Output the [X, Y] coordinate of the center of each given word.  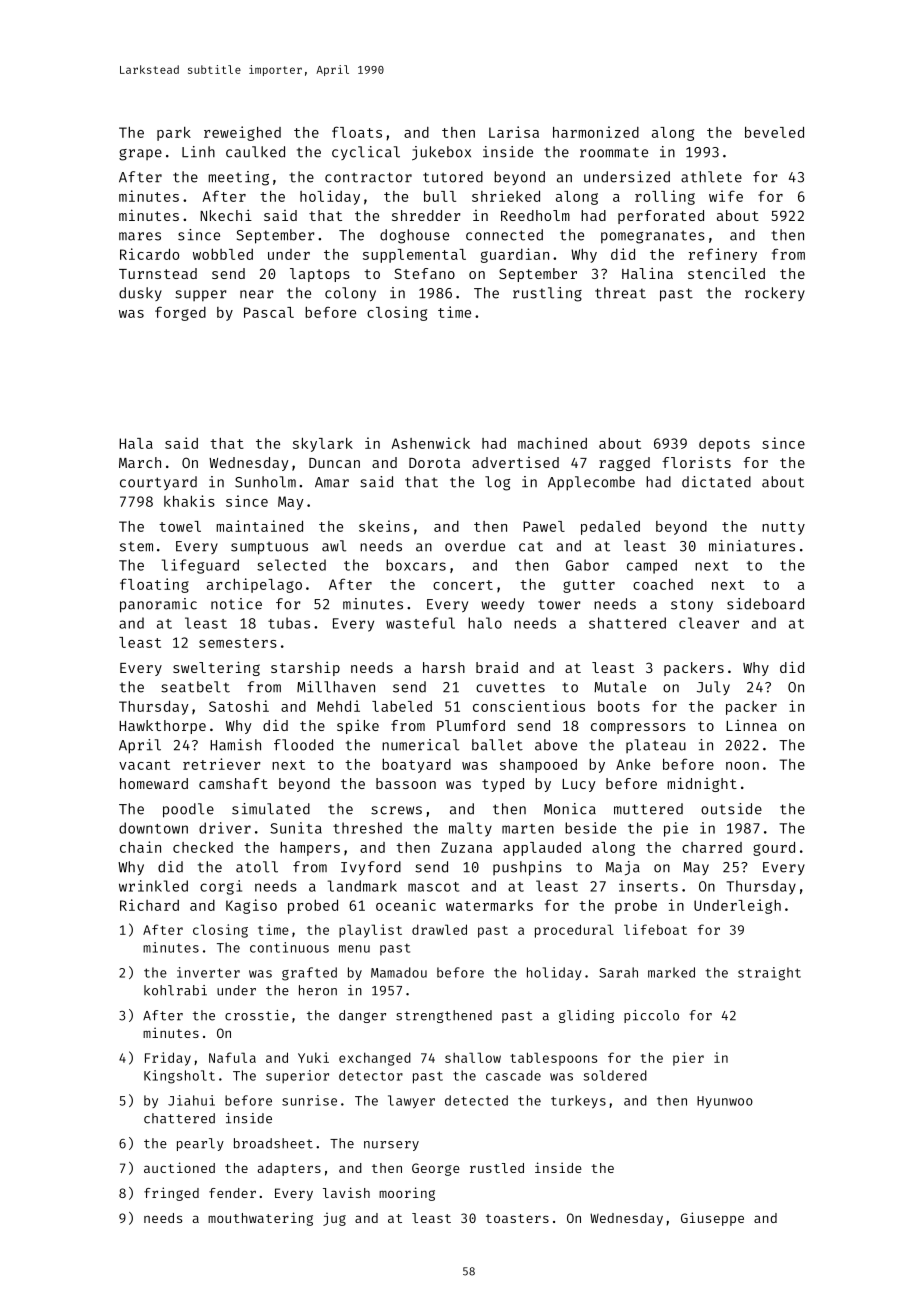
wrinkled [153, 886]
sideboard [765, 604]
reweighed [242, 133]
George [436, 1169]
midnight [702, 784]
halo [485, 623]
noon [742, 766]
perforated [661, 217]
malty [470, 829]
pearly [200, 1144]
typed [503, 785]
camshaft [233, 783]
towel [180, 526]
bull [440, 196]
